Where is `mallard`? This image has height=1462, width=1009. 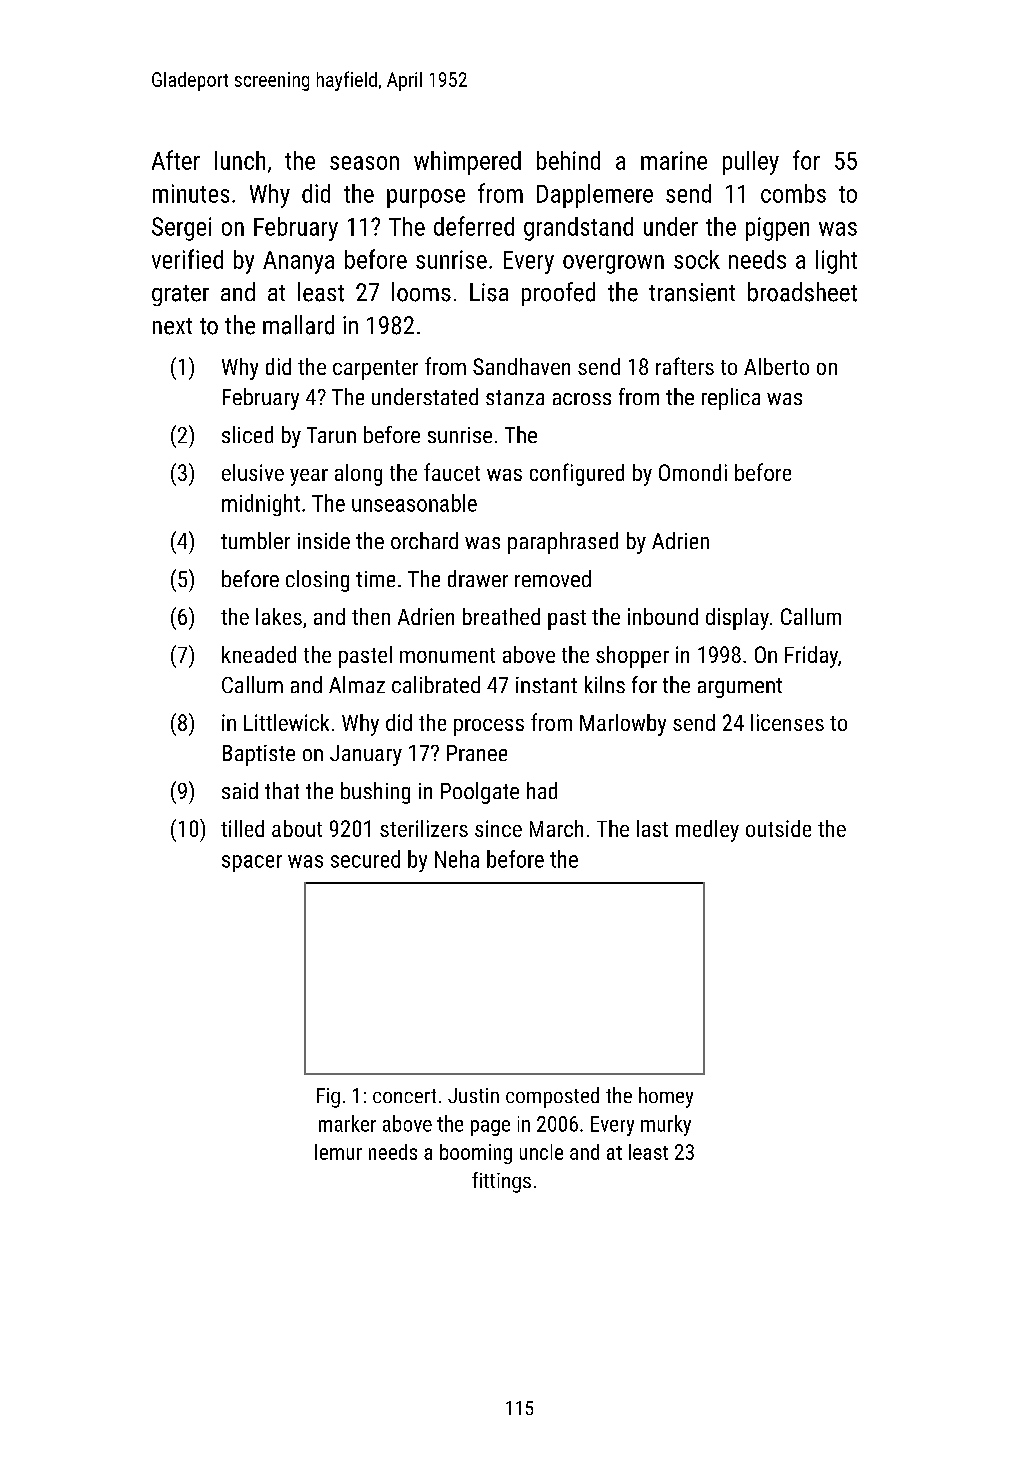 mallard is located at coordinates (298, 325).
